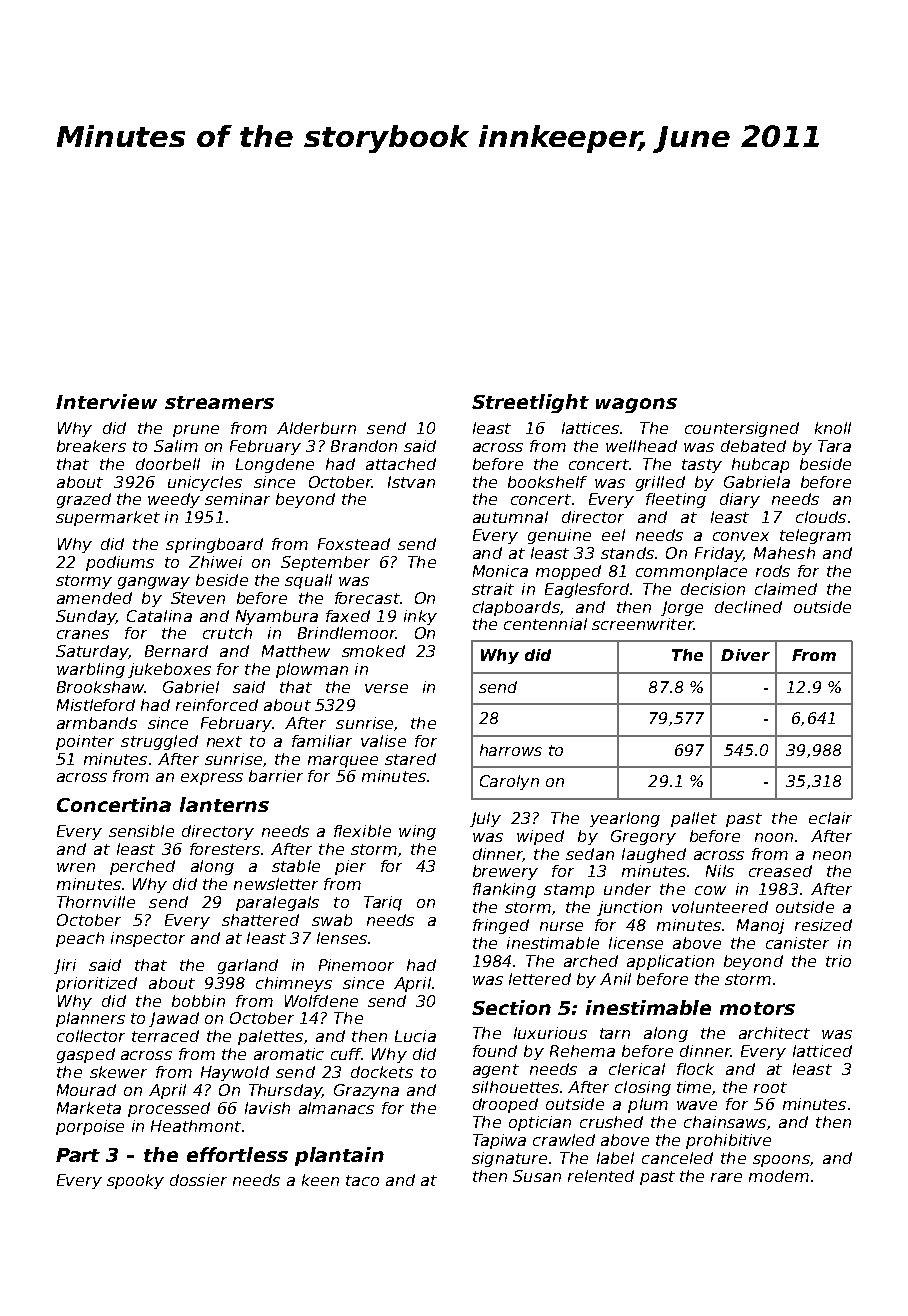 This screenshot has width=908, height=1316. Describe the element at coordinates (493, 589) in the screenshot. I see `strait` at that location.
